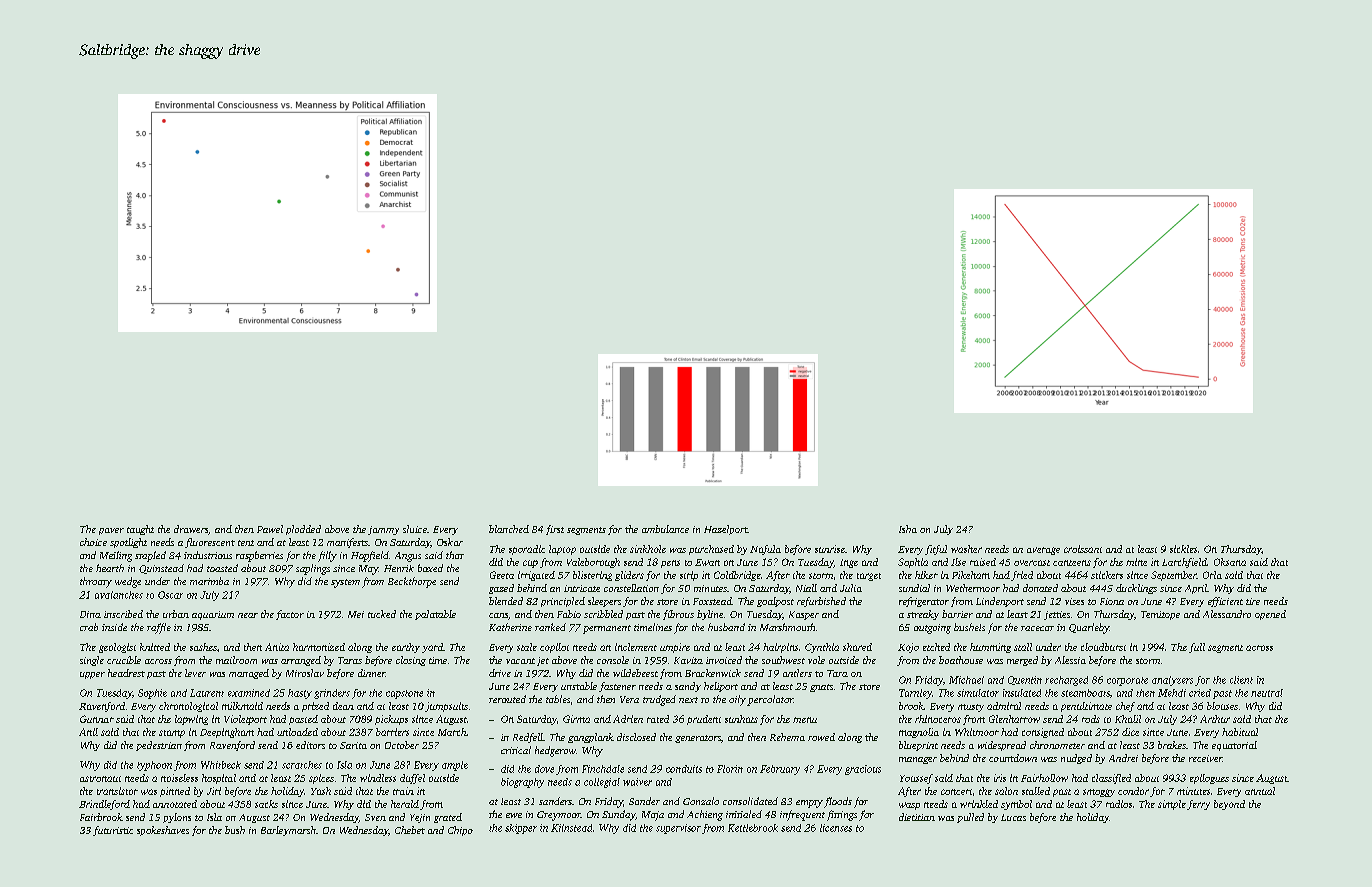 Image resolution: width=1372 pixels, height=887 pixels. What do you see at coordinates (530, 564) in the image?
I see `cup` at bounding box center [530, 564].
